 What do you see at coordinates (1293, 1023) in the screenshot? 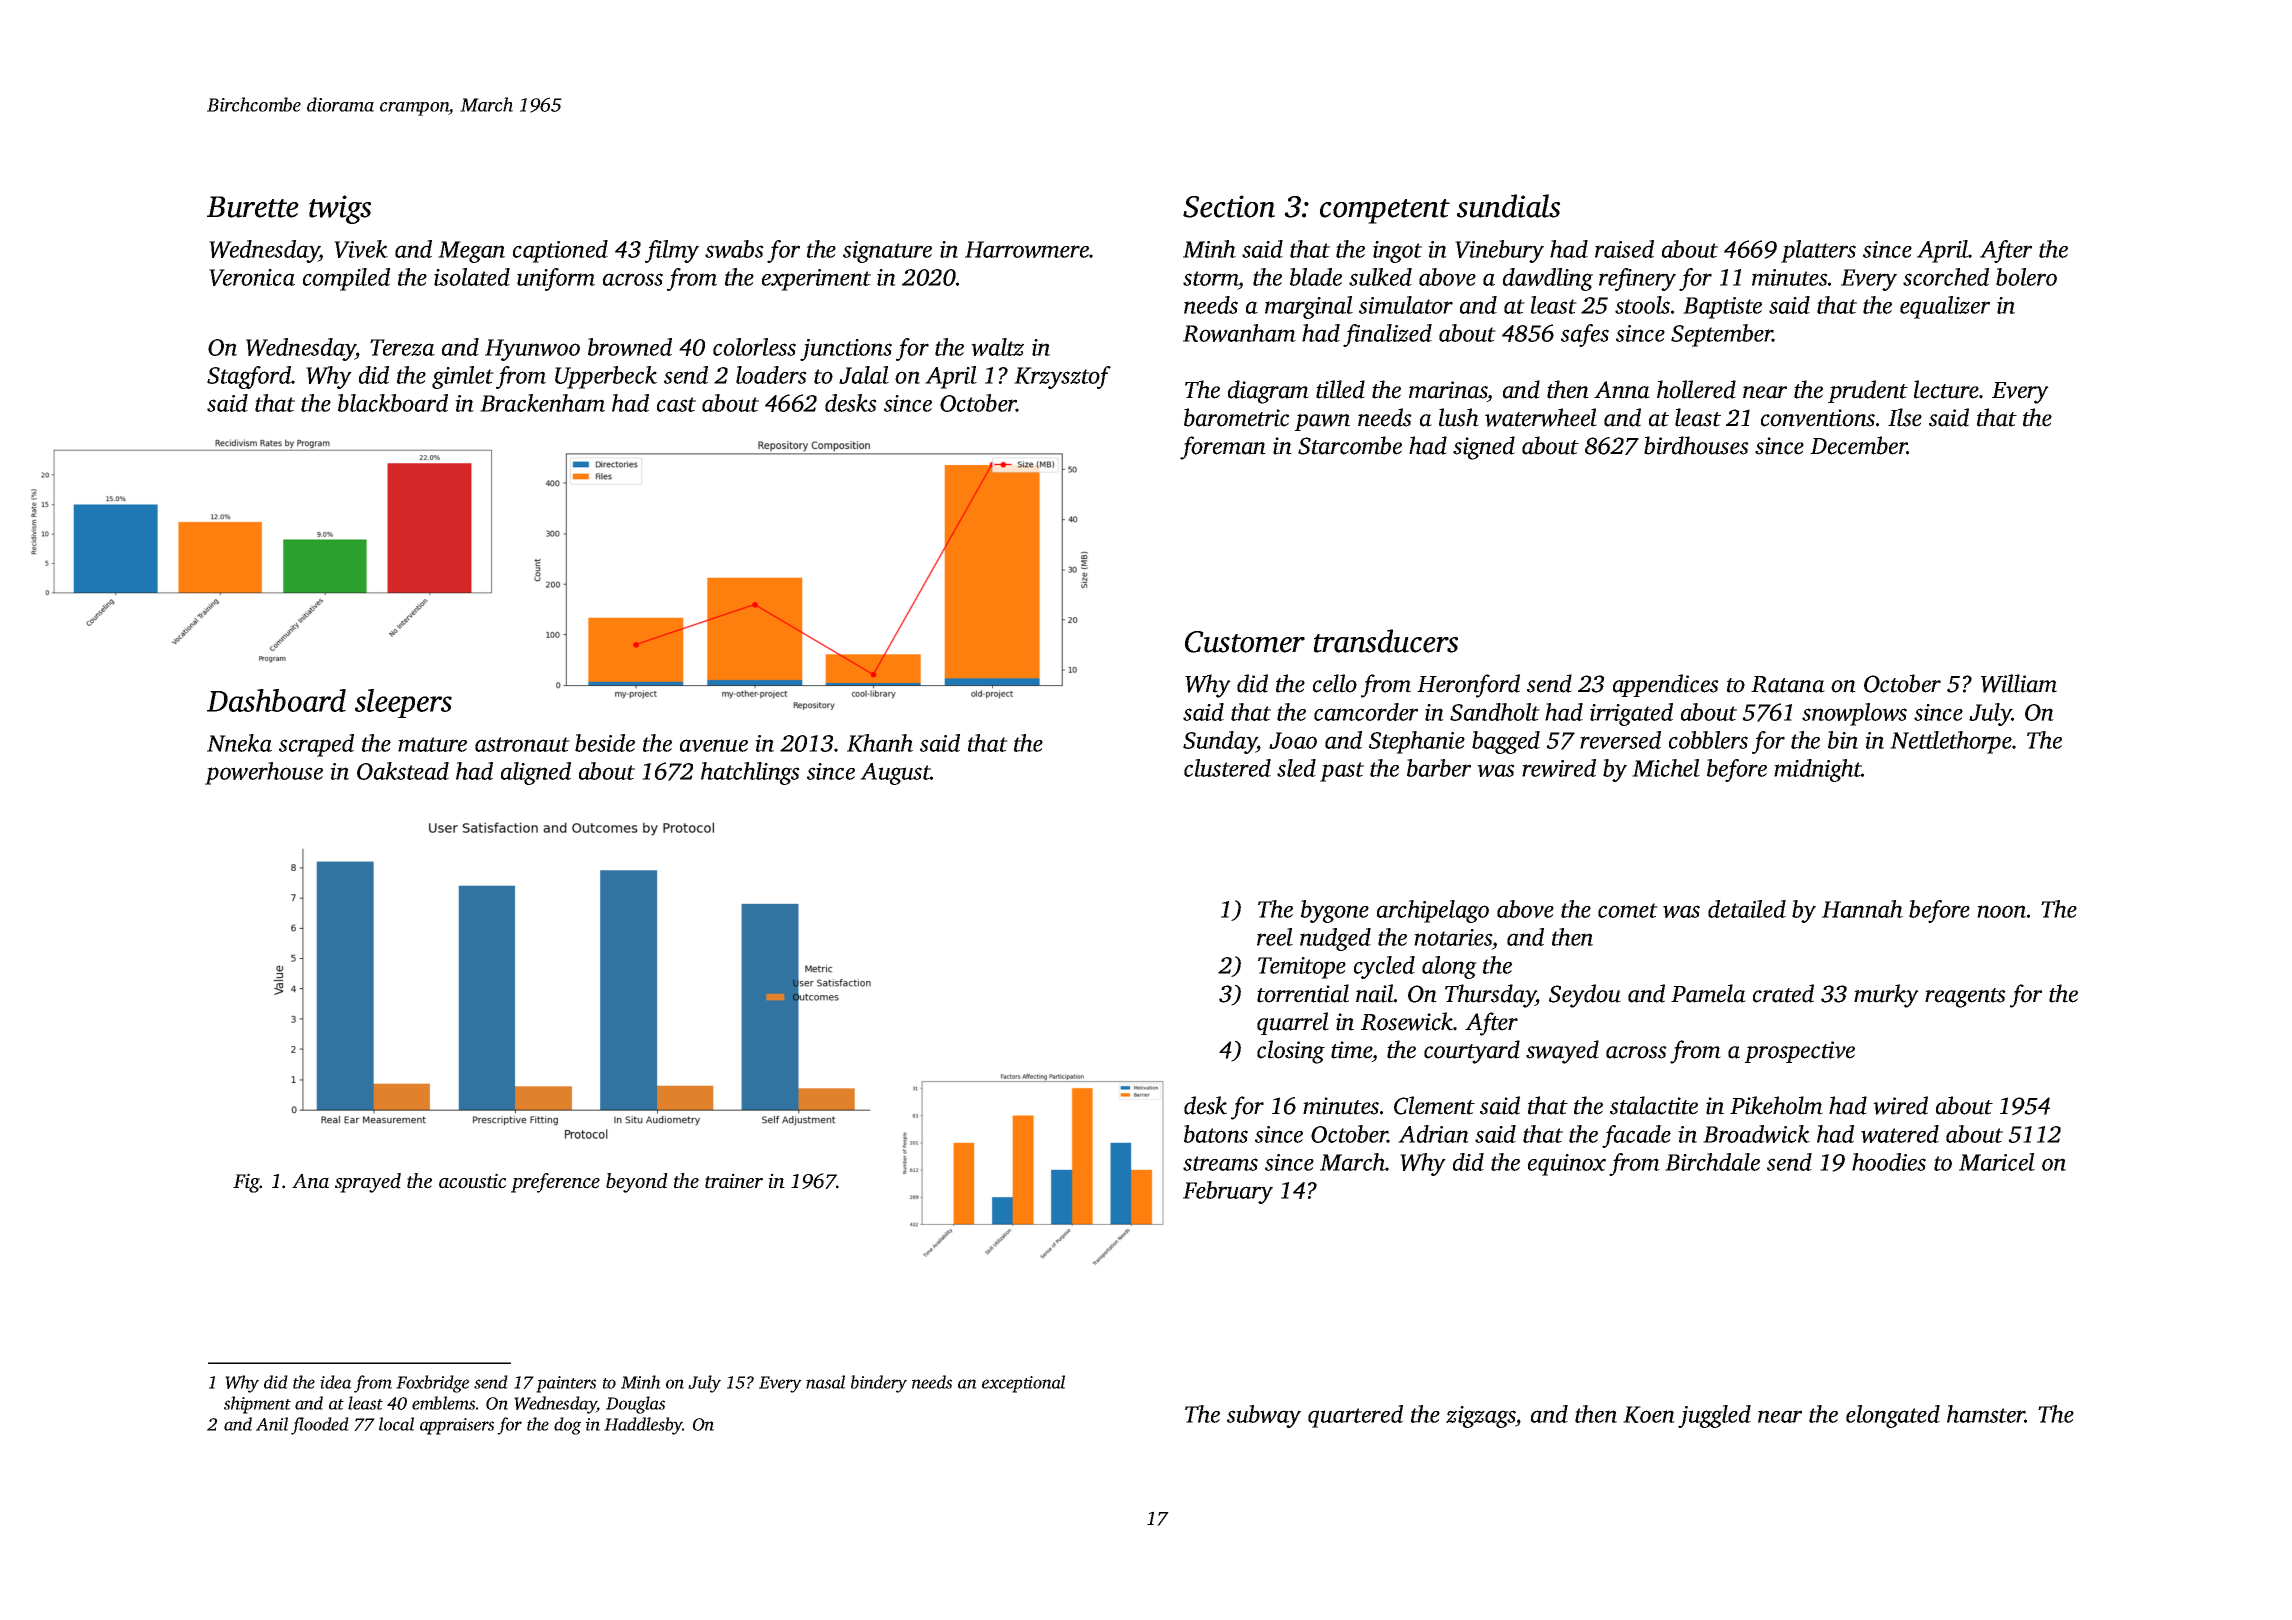
I see `quarrel` at bounding box center [1293, 1023].
